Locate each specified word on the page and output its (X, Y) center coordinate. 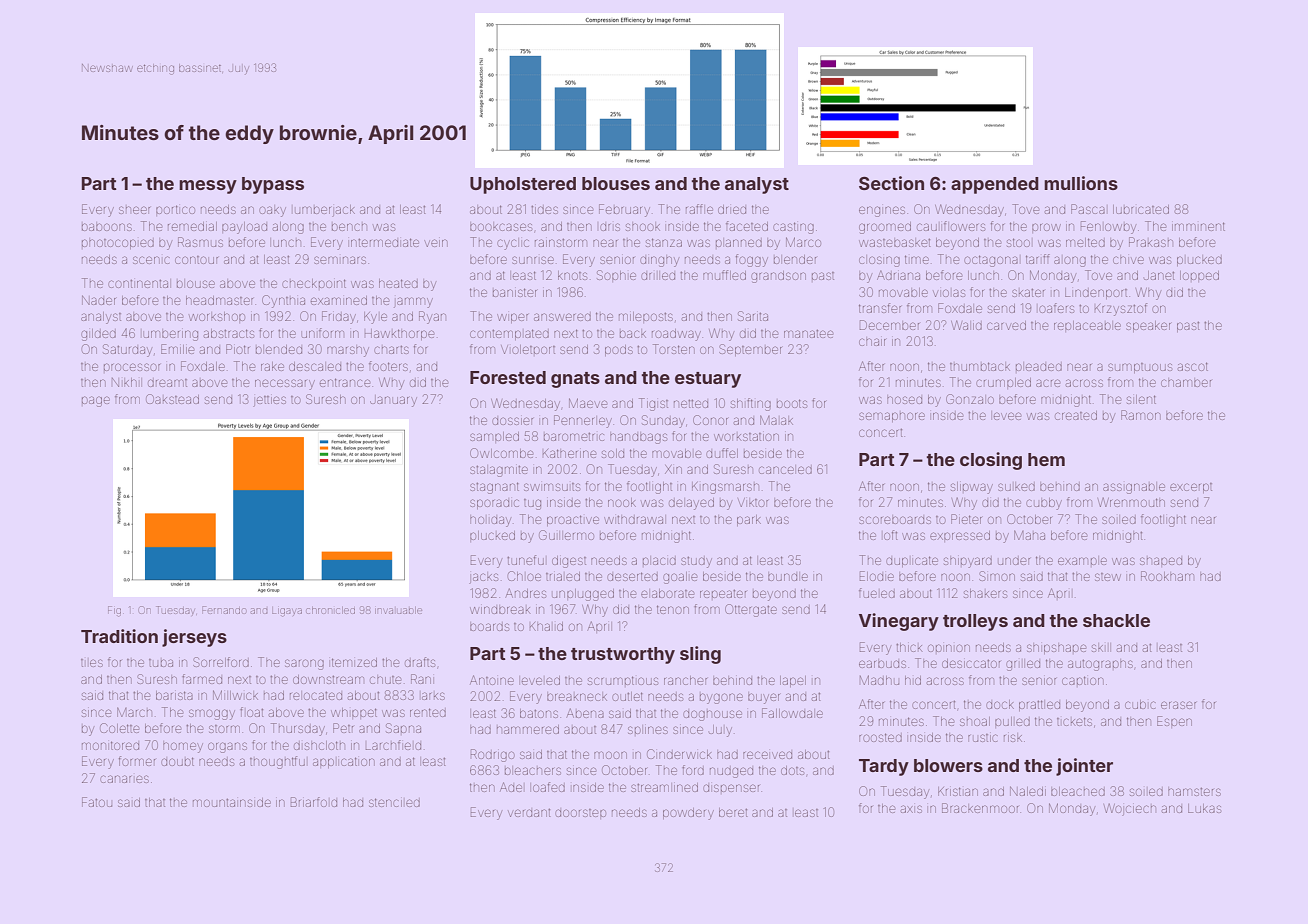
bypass (273, 185)
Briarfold (314, 802)
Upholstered (523, 185)
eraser (1178, 705)
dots (792, 770)
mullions (1081, 183)
